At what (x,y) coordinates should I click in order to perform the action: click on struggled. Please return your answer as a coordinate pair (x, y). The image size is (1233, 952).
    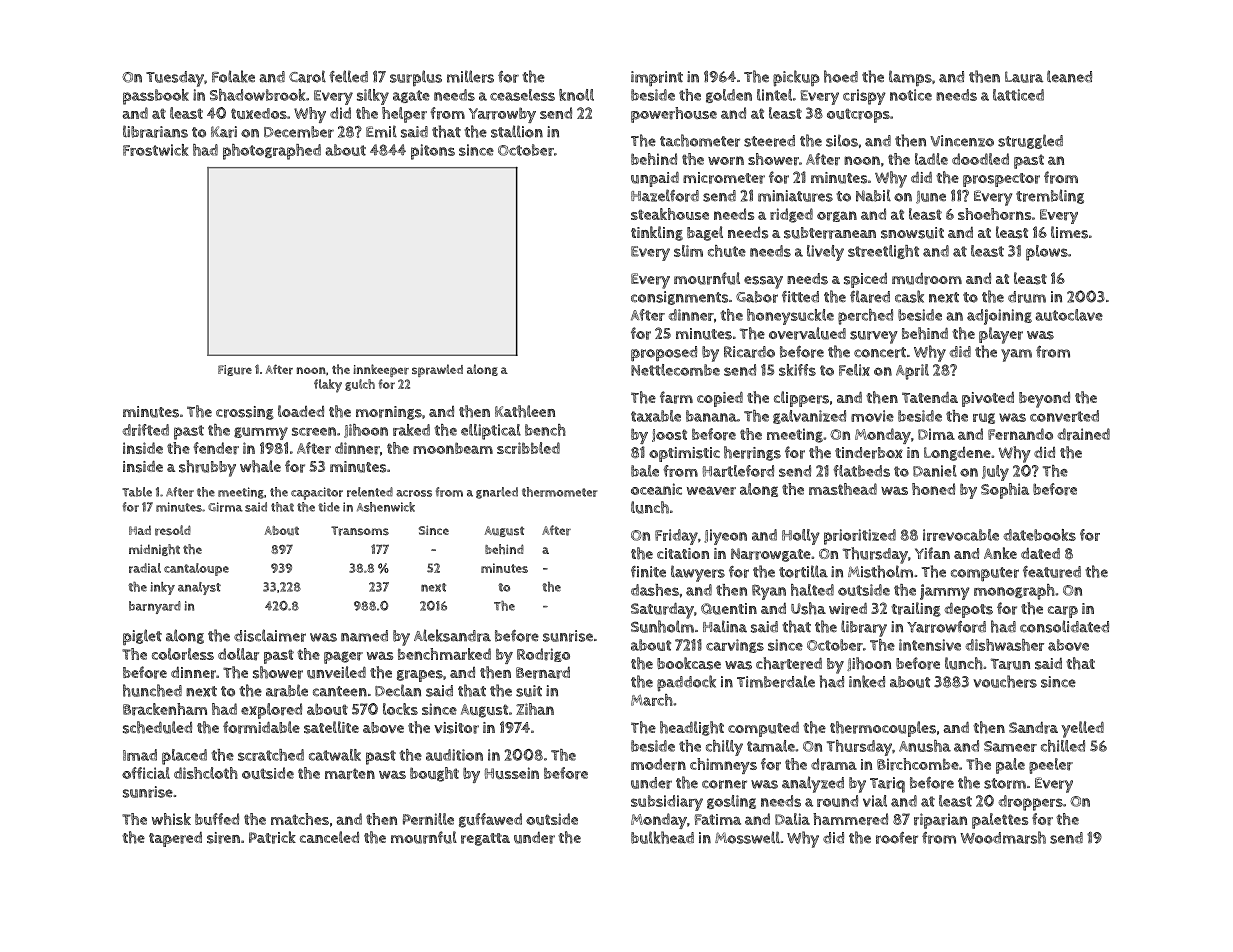
    Looking at the image, I should click on (1030, 141).
